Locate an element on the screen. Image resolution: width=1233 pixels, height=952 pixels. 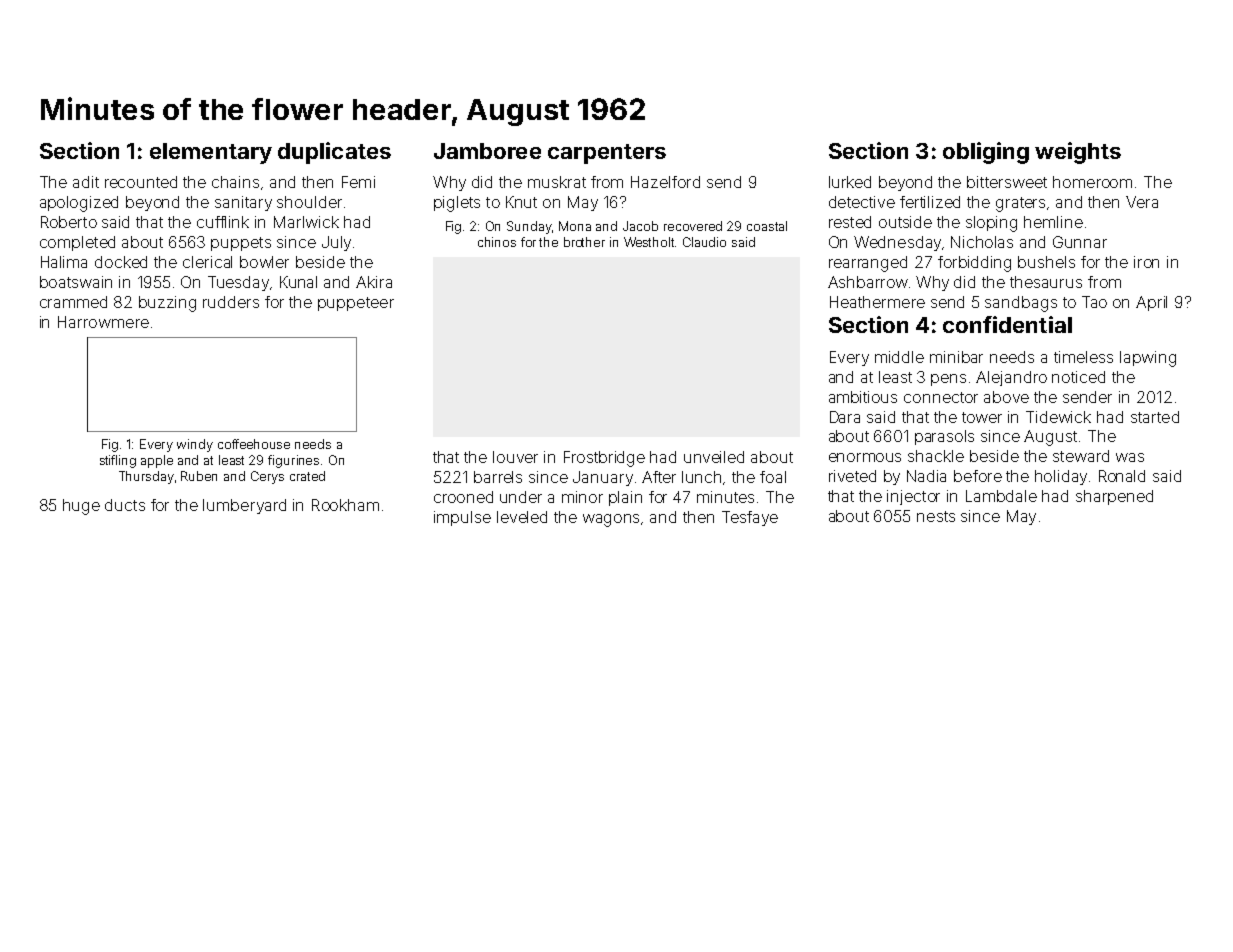
coffeehouse is located at coordinates (254, 444).
